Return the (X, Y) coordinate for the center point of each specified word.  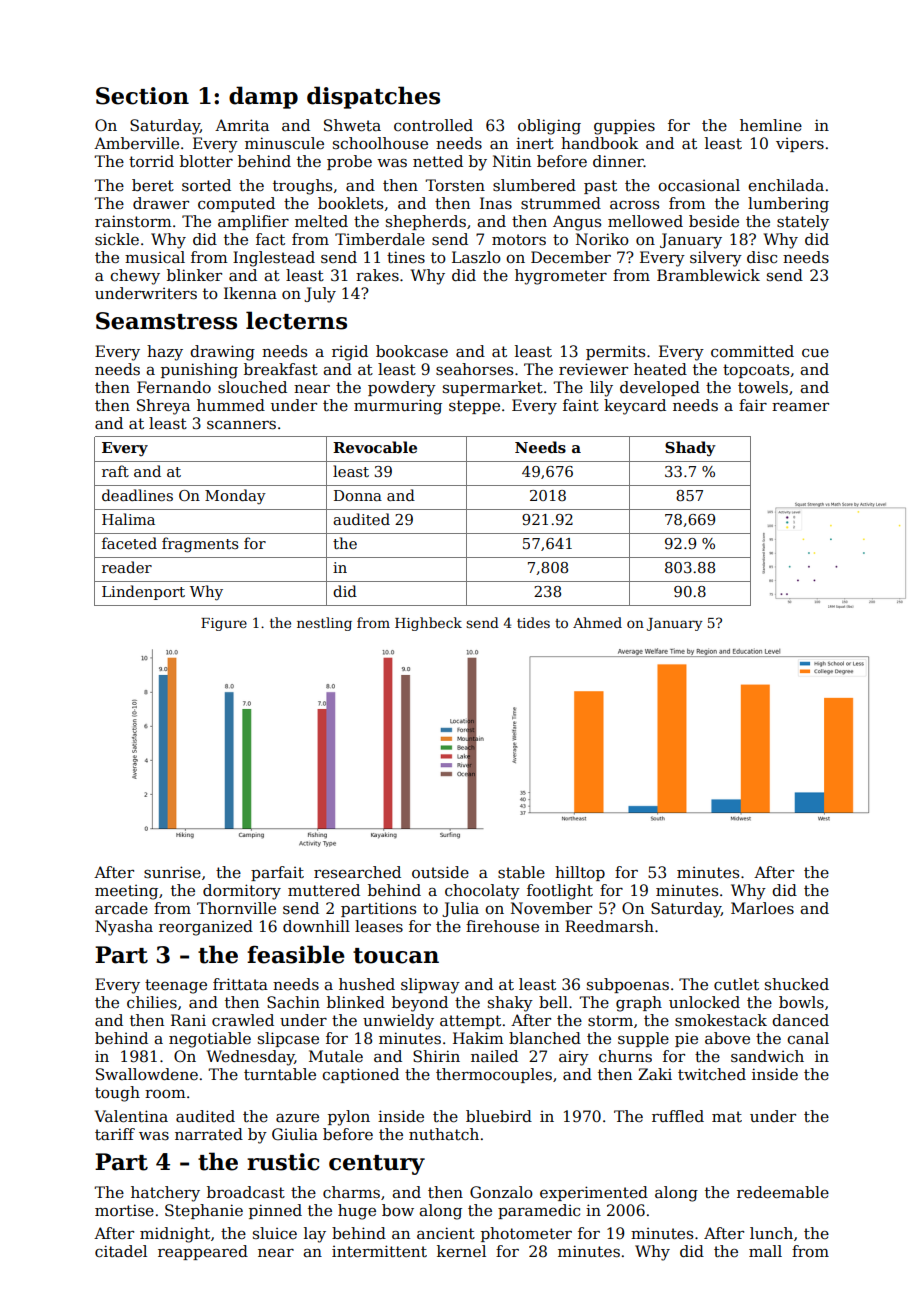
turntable (280, 1074)
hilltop (580, 873)
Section (142, 96)
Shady (690, 449)
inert (535, 143)
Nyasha (124, 928)
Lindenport (143, 592)
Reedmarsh (609, 926)
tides (533, 622)
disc (762, 257)
